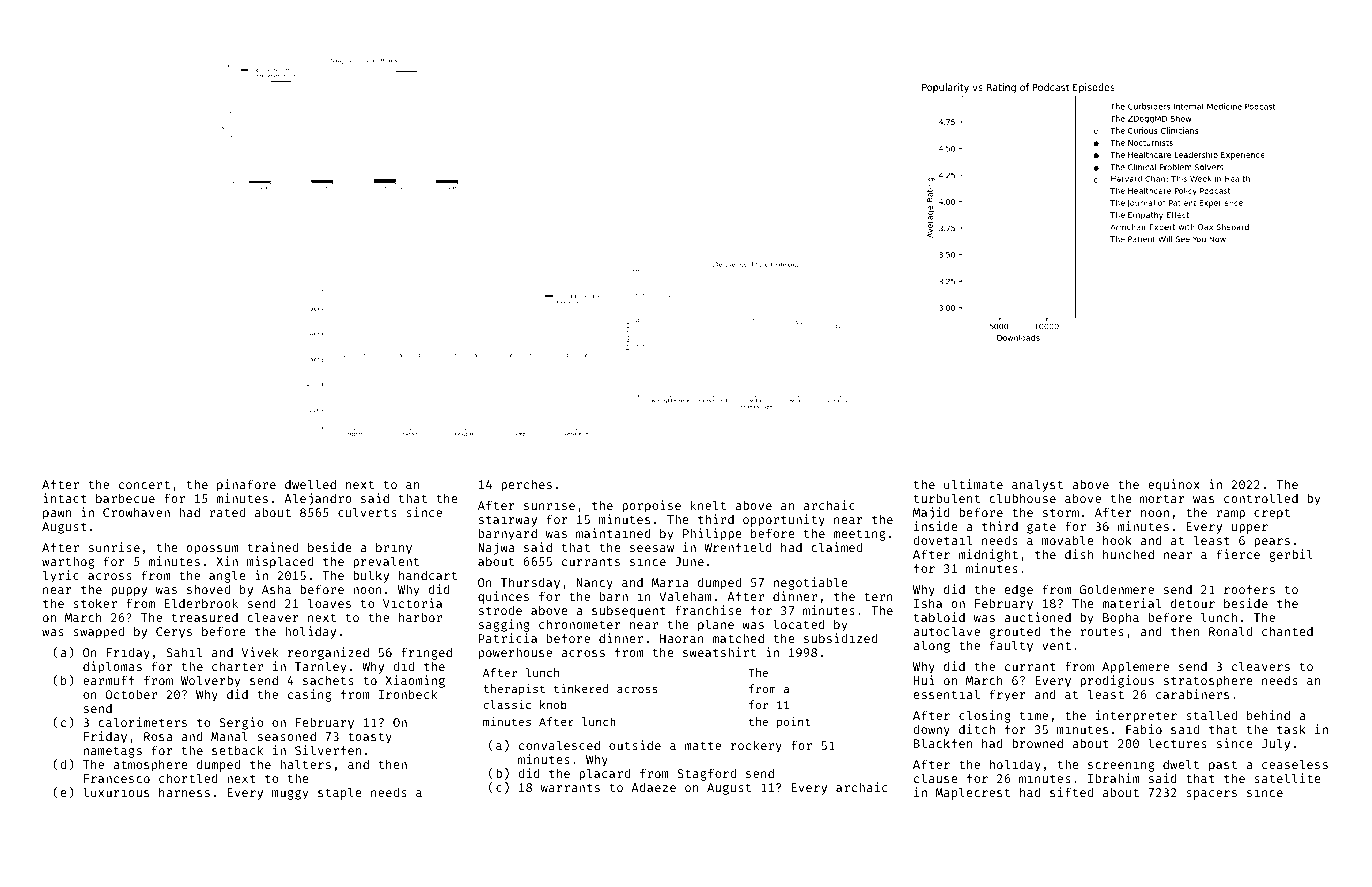 The height and width of the document is (887, 1372). Describe the element at coordinates (859, 534) in the document. I see `meeting` at that location.
